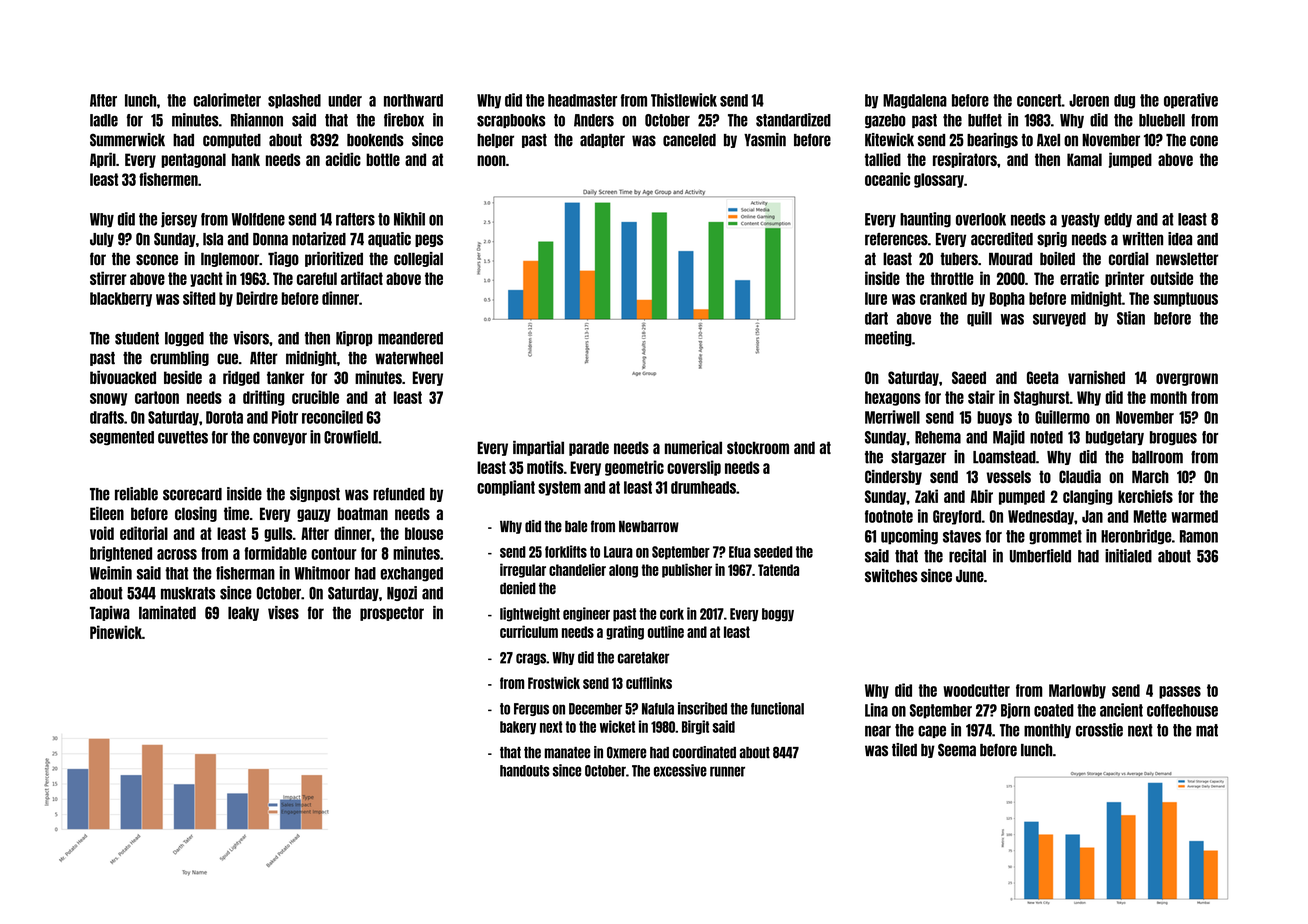 Image resolution: width=1308 pixels, height=924 pixels. Describe the element at coordinates (525, 771) in the page. I see `handouts` at that location.
